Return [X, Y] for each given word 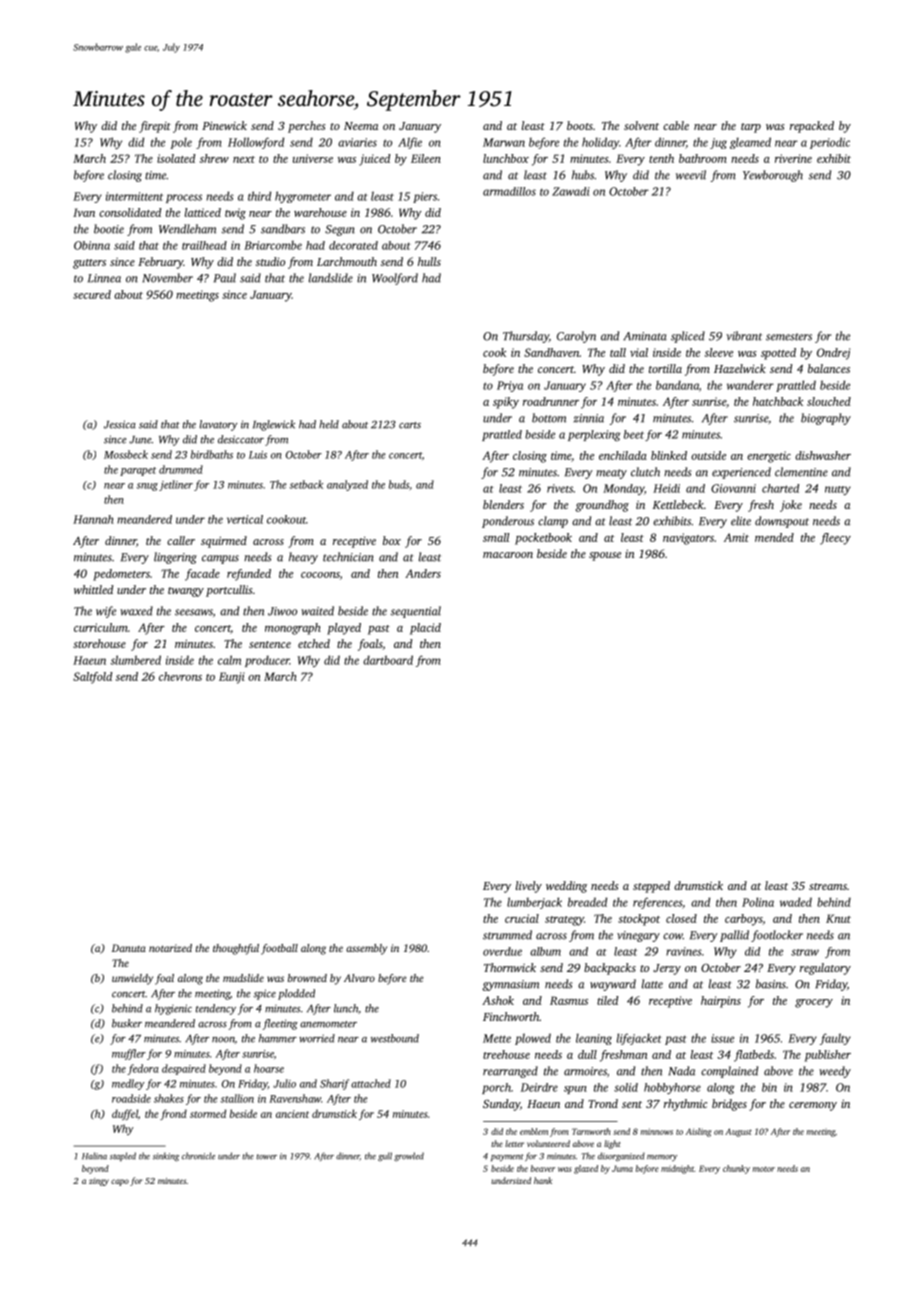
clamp [553, 522]
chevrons [180, 676]
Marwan [504, 142]
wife [106, 612]
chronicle [198, 1156]
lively [529, 887]
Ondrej [833, 354]
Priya [510, 386]
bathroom [703, 158]
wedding [566, 887]
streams [828, 886]
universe [313, 158]
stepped [651, 887]
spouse [605, 556]
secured [92, 294]
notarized [170, 948]
